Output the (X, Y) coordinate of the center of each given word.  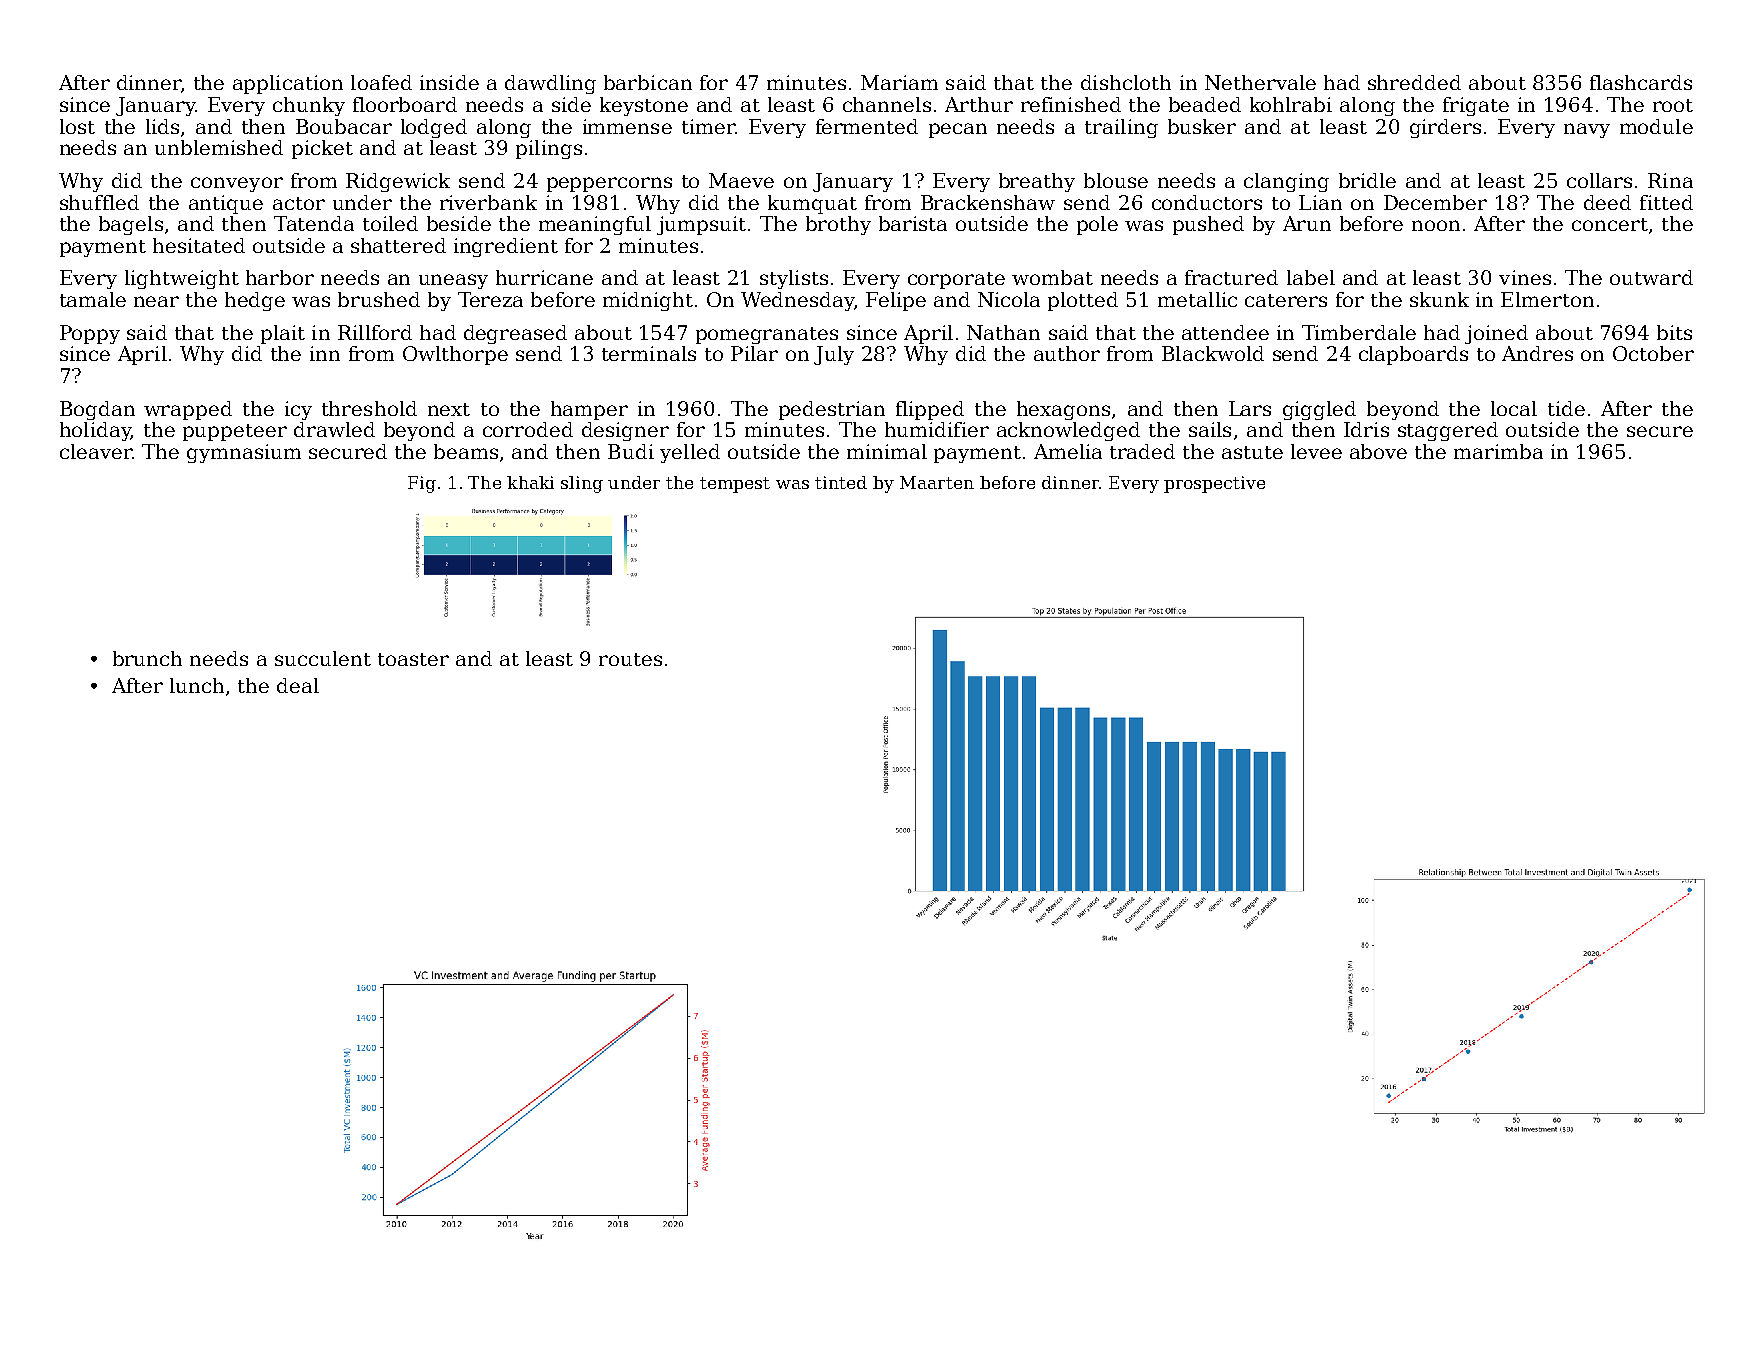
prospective (1214, 484)
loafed (381, 82)
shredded (1414, 82)
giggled (1319, 410)
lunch (197, 685)
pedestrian (832, 410)
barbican (648, 82)
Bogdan (97, 410)
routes (630, 659)
